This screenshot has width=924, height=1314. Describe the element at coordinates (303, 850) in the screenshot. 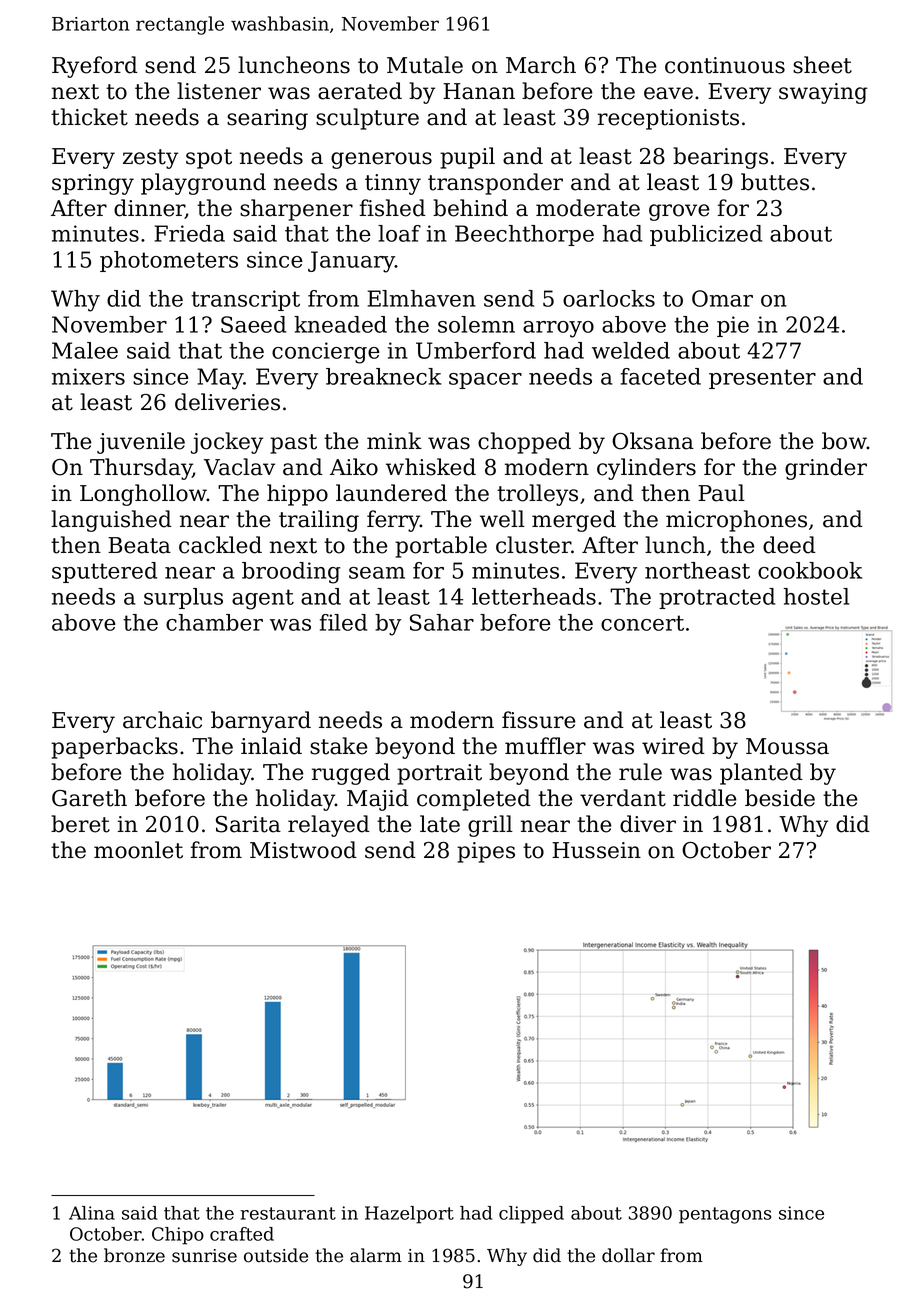

I see `Mistwood` at that location.
